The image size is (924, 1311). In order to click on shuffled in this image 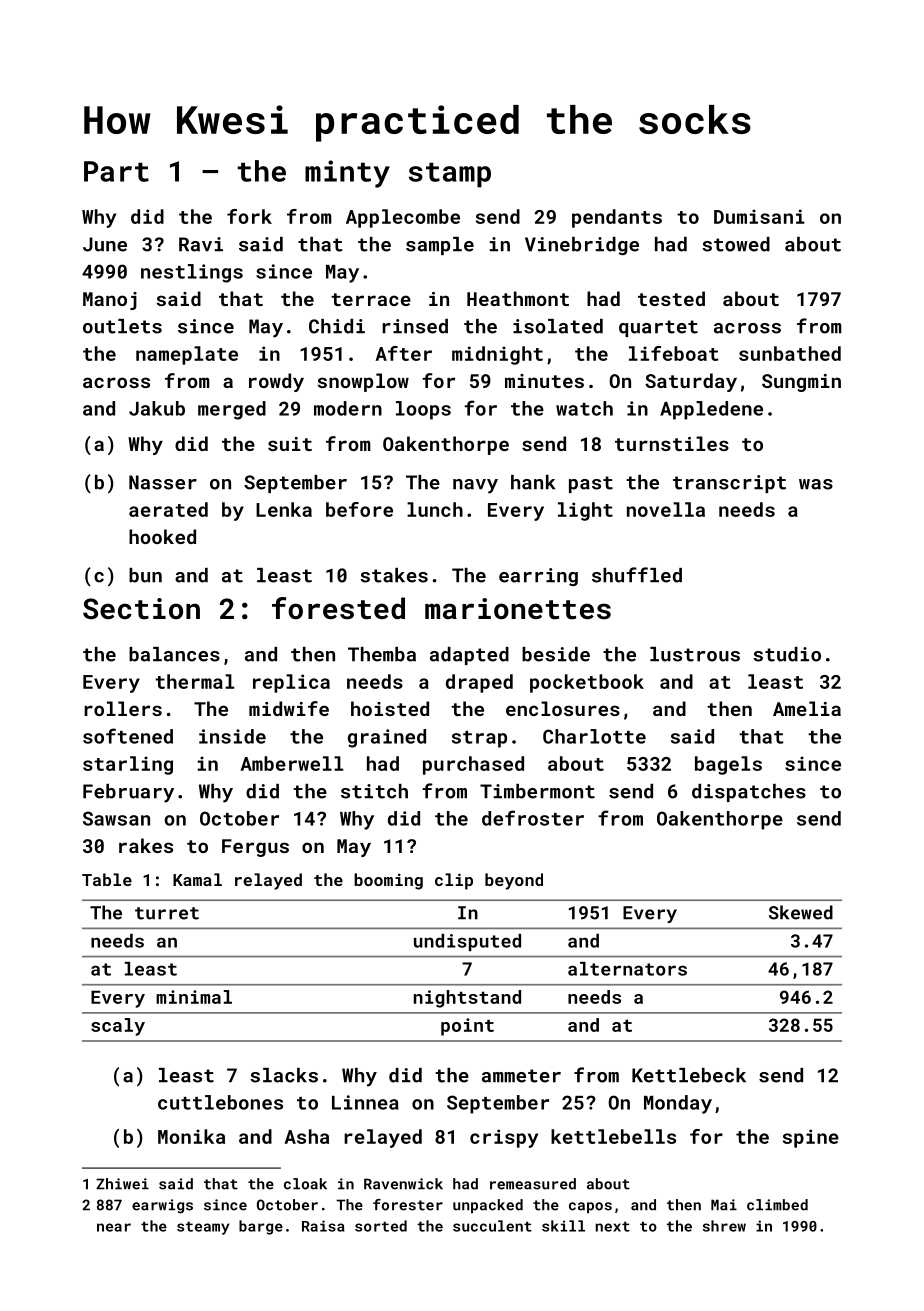, I will do `click(637, 575)`.
